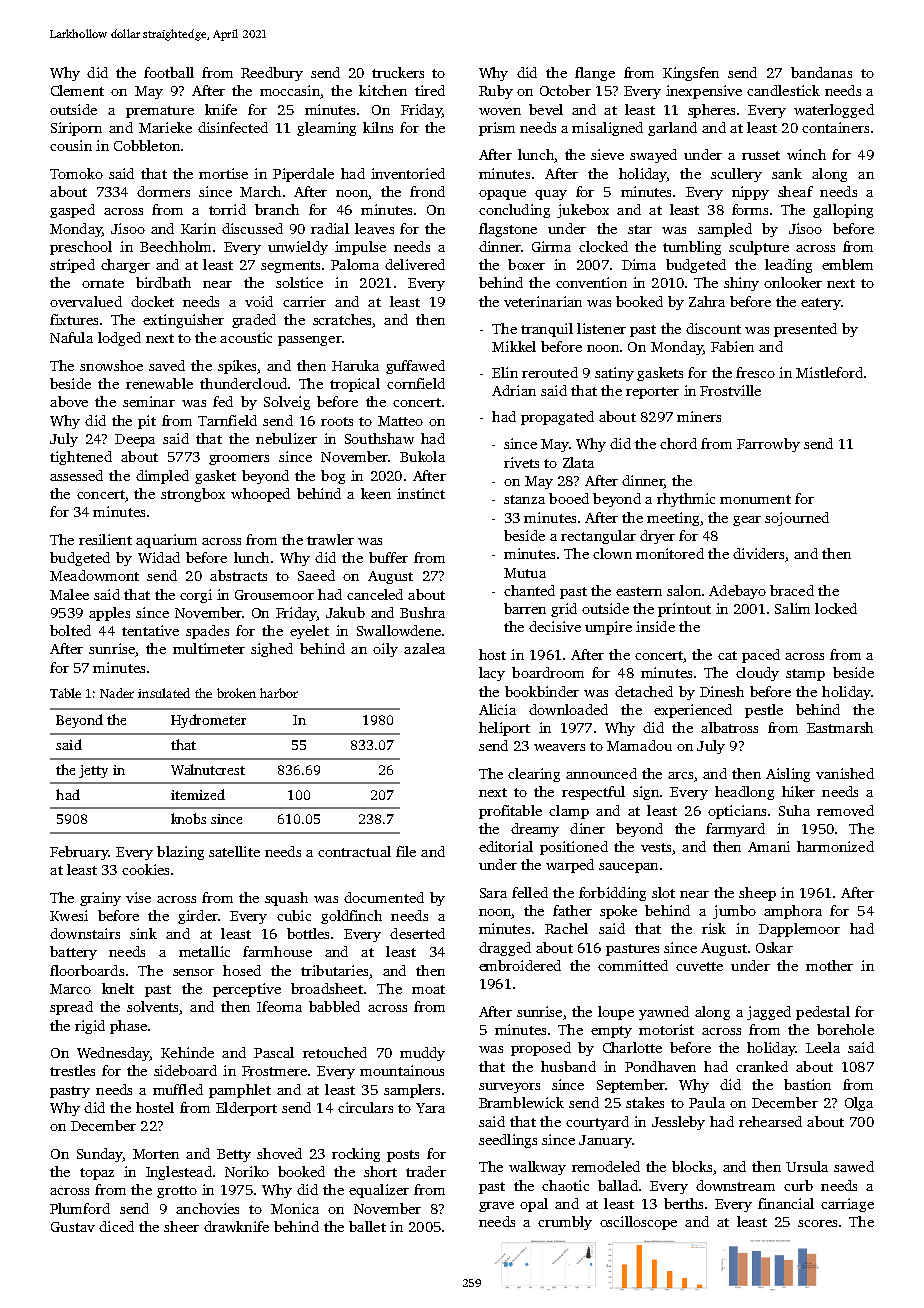 This screenshot has width=924, height=1308. What do you see at coordinates (207, 1208) in the screenshot?
I see `anchovies` at bounding box center [207, 1208].
